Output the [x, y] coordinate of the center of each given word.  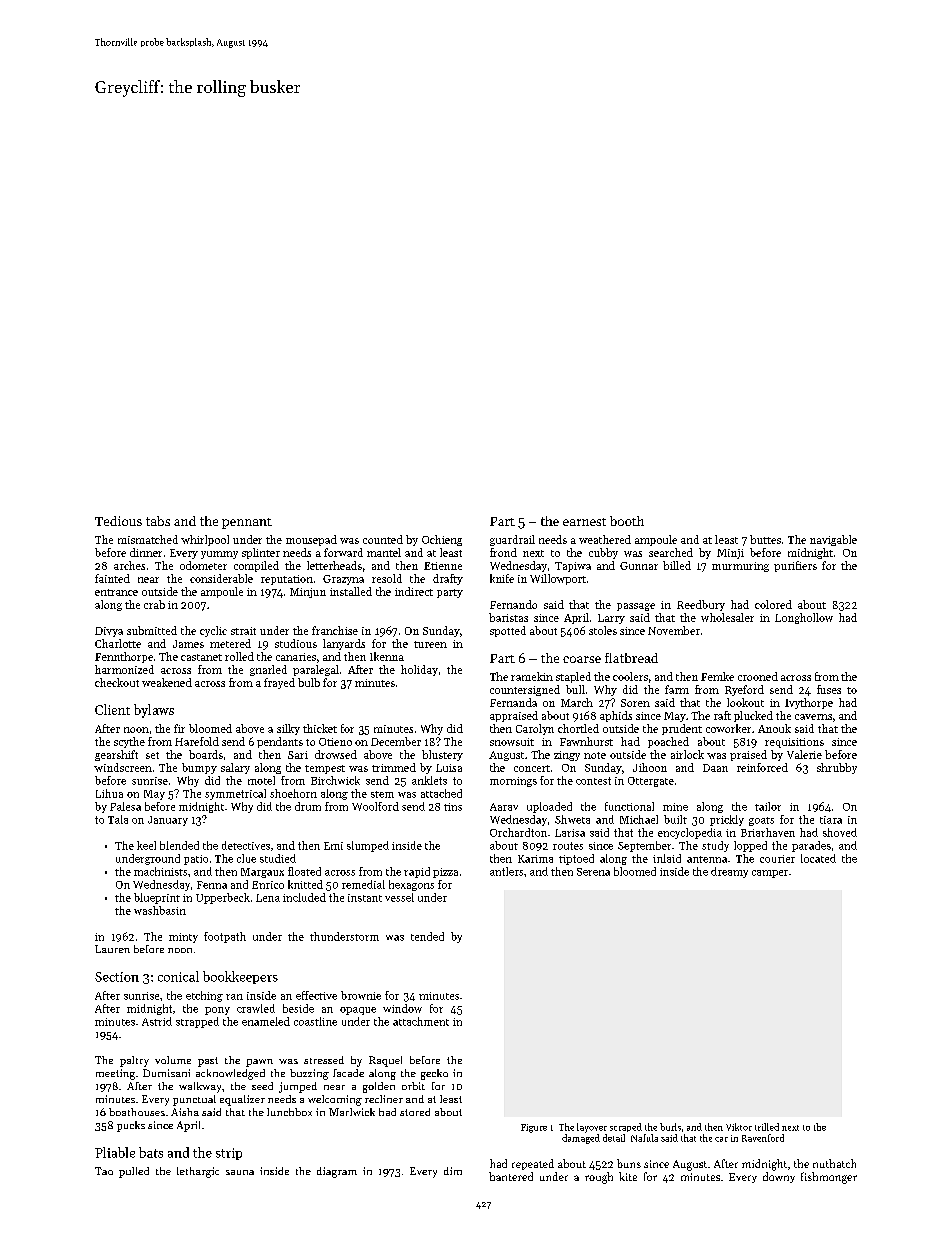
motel [261, 780]
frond [503, 552]
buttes [765, 539]
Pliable [115, 1152]
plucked [753, 716]
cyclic [213, 631]
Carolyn [535, 729]
